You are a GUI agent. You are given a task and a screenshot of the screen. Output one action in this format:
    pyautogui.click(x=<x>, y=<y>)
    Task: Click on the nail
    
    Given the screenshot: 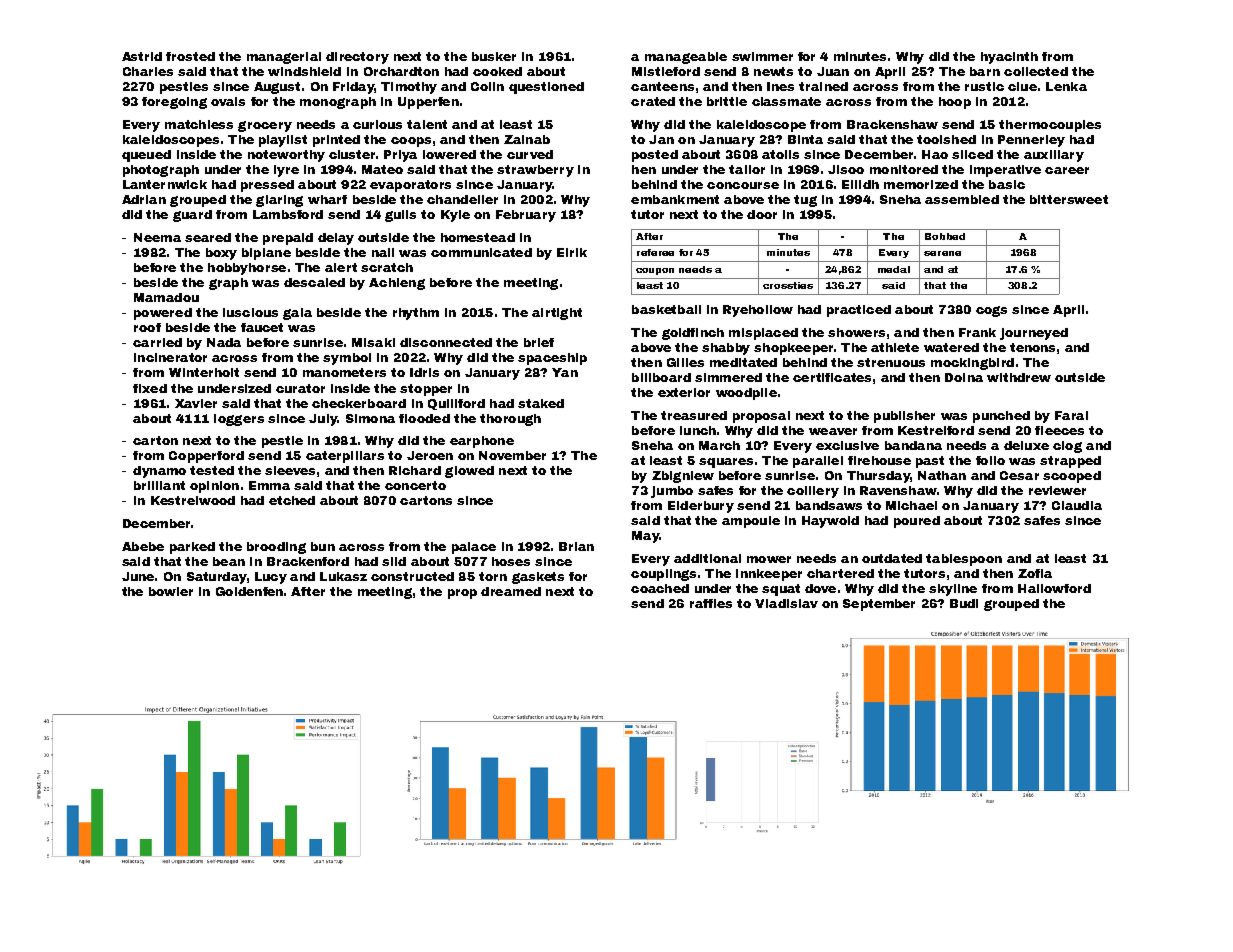 What is the action you would take?
    pyautogui.click(x=383, y=252)
